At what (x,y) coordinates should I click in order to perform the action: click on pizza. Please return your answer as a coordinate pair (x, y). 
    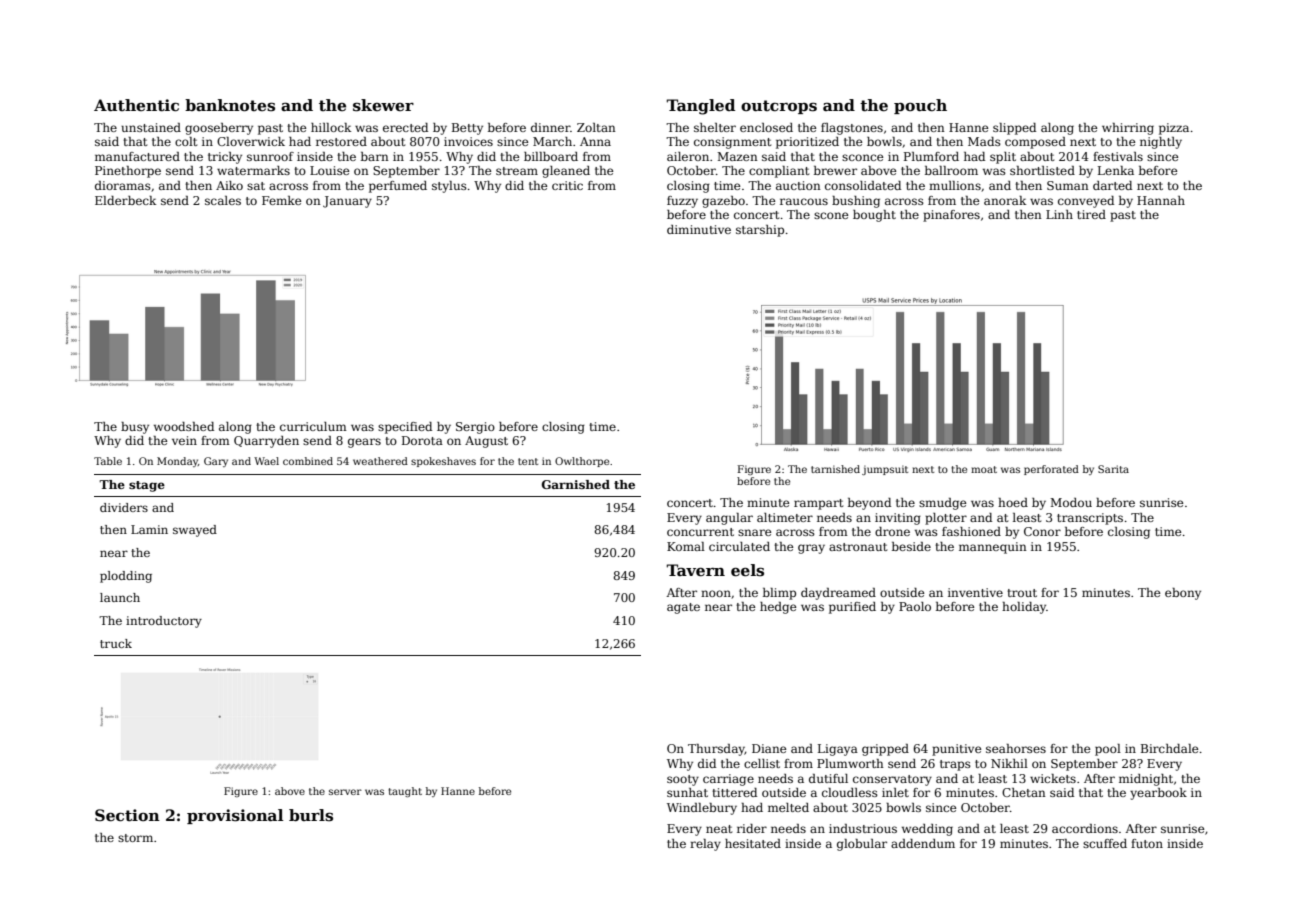
    Looking at the image, I should click on (1174, 129).
